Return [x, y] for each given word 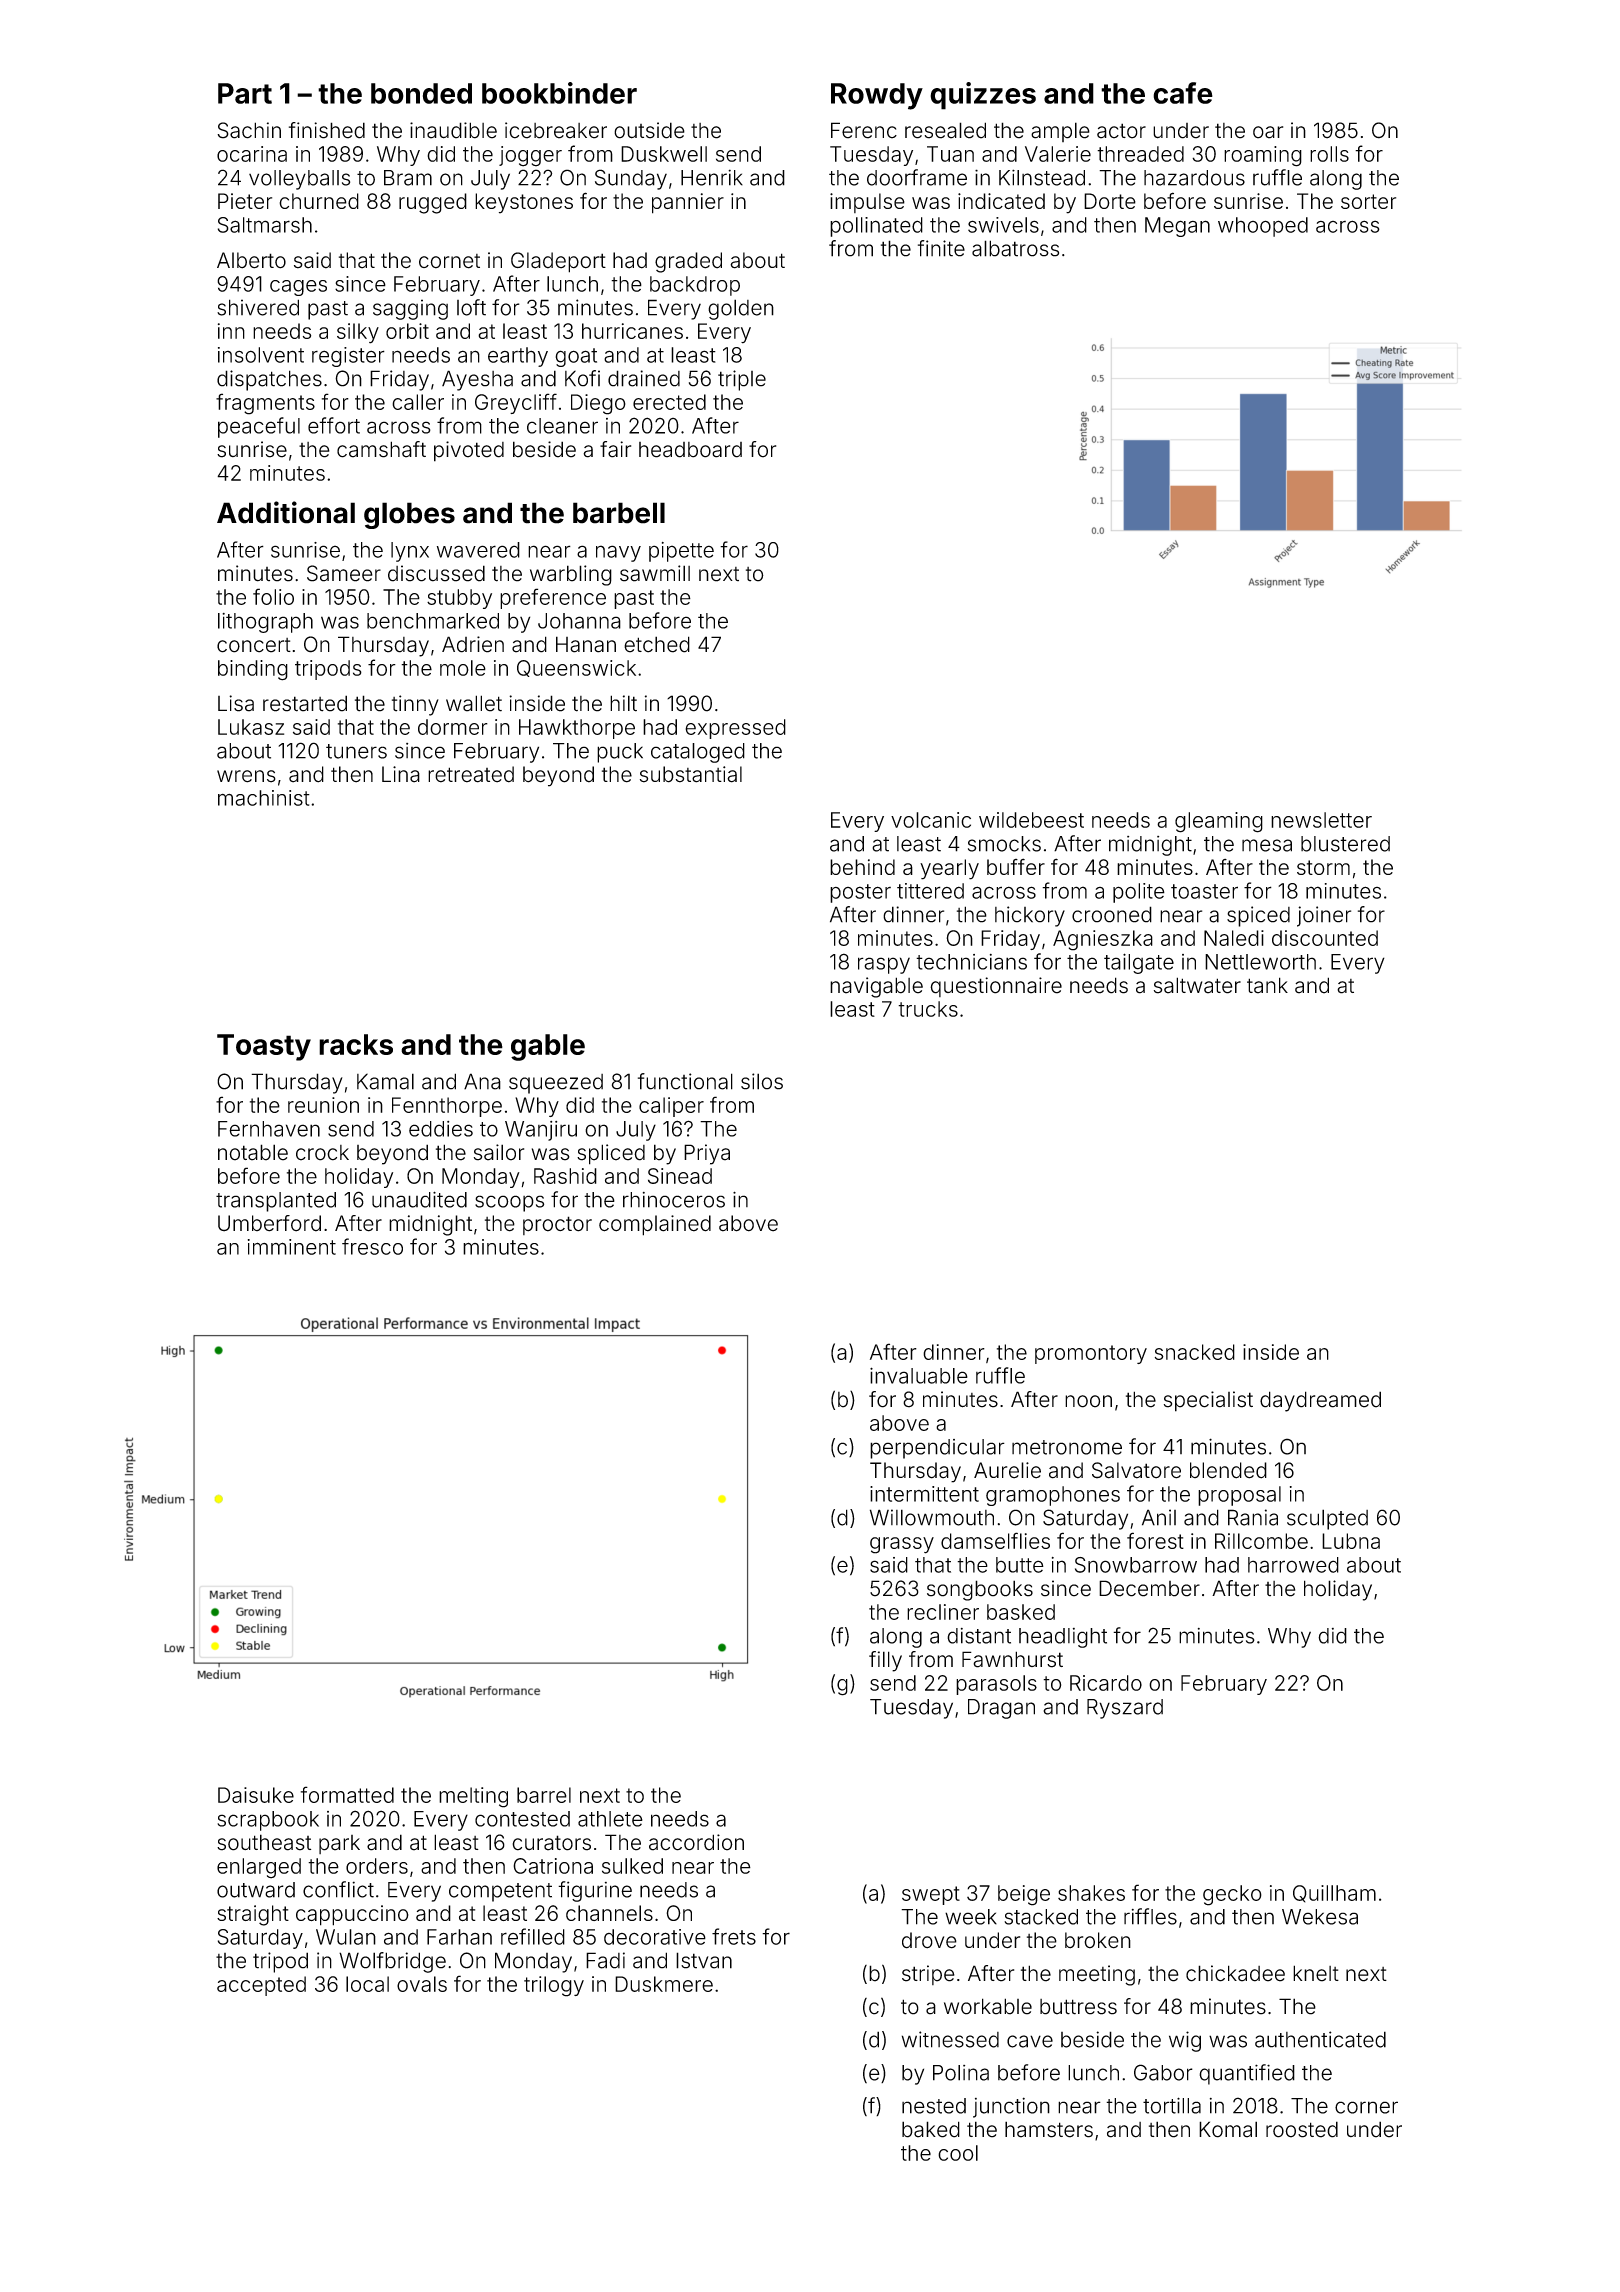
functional [685, 1081]
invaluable [919, 1375]
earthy [518, 357]
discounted [1325, 938]
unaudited [419, 1199]
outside [649, 130]
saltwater [1197, 985]
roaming [1263, 156]
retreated [471, 774]
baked [931, 2129]
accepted [261, 1986]
